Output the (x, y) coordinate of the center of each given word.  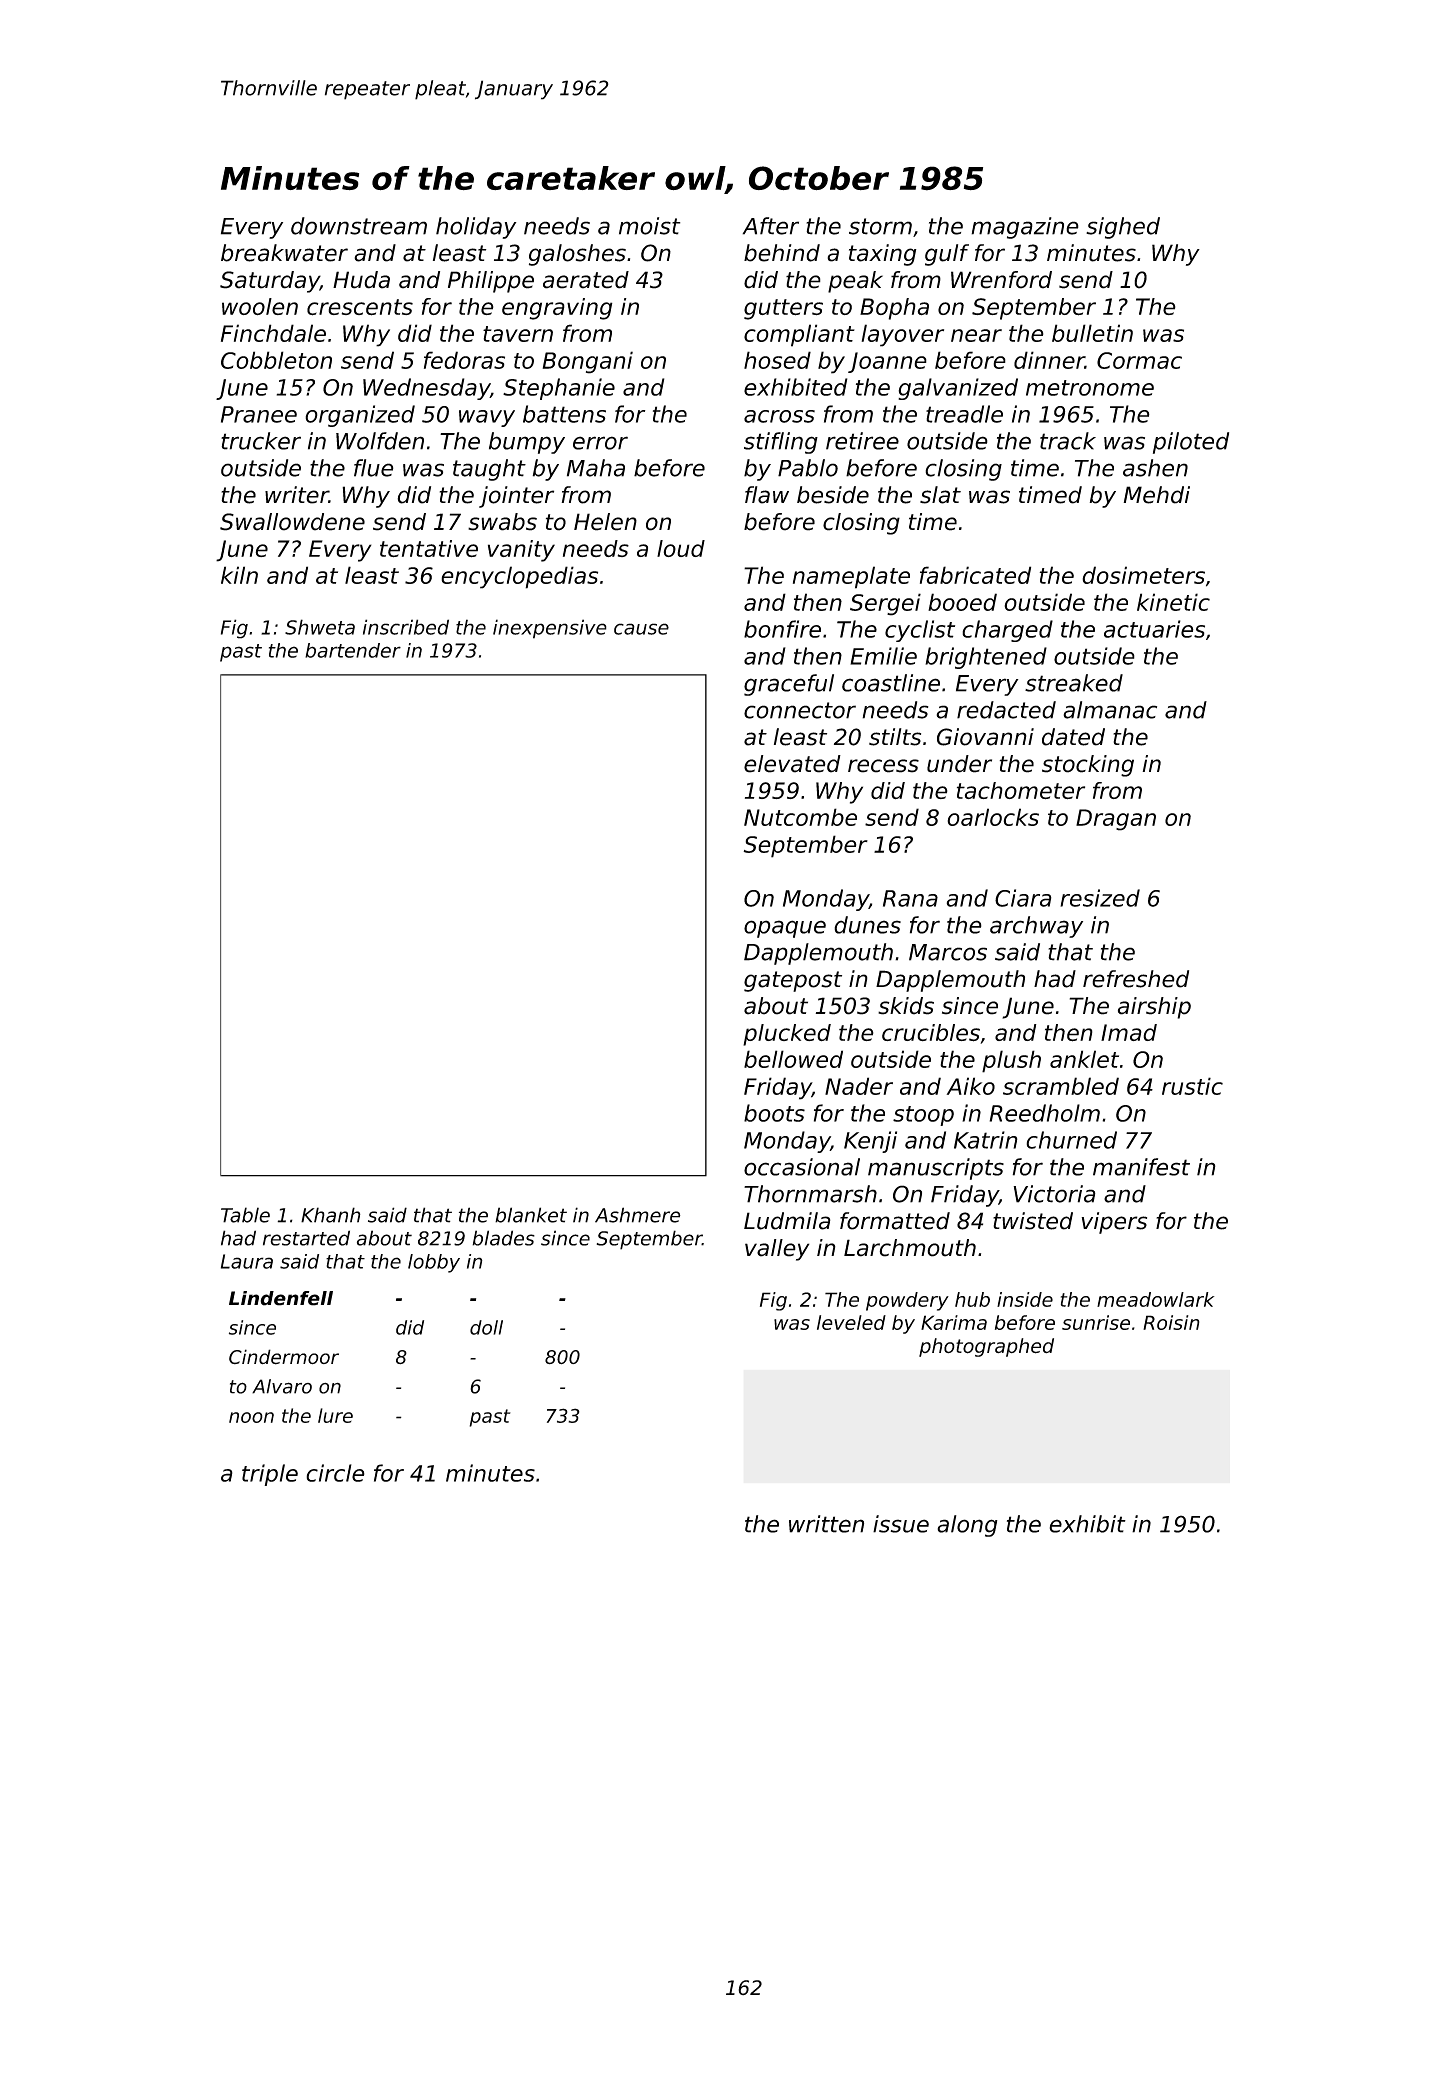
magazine (1025, 228)
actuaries (1154, 629)
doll (486, 1327)
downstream (359, 226)
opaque (785, 929)
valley (777, 1250)
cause (641, 629)
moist (650, 226)
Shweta (320, 627)
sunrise (1096, 1322)
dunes (867, 925)
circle (335, 1473)
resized (1100, 898)
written (826, 1524)
